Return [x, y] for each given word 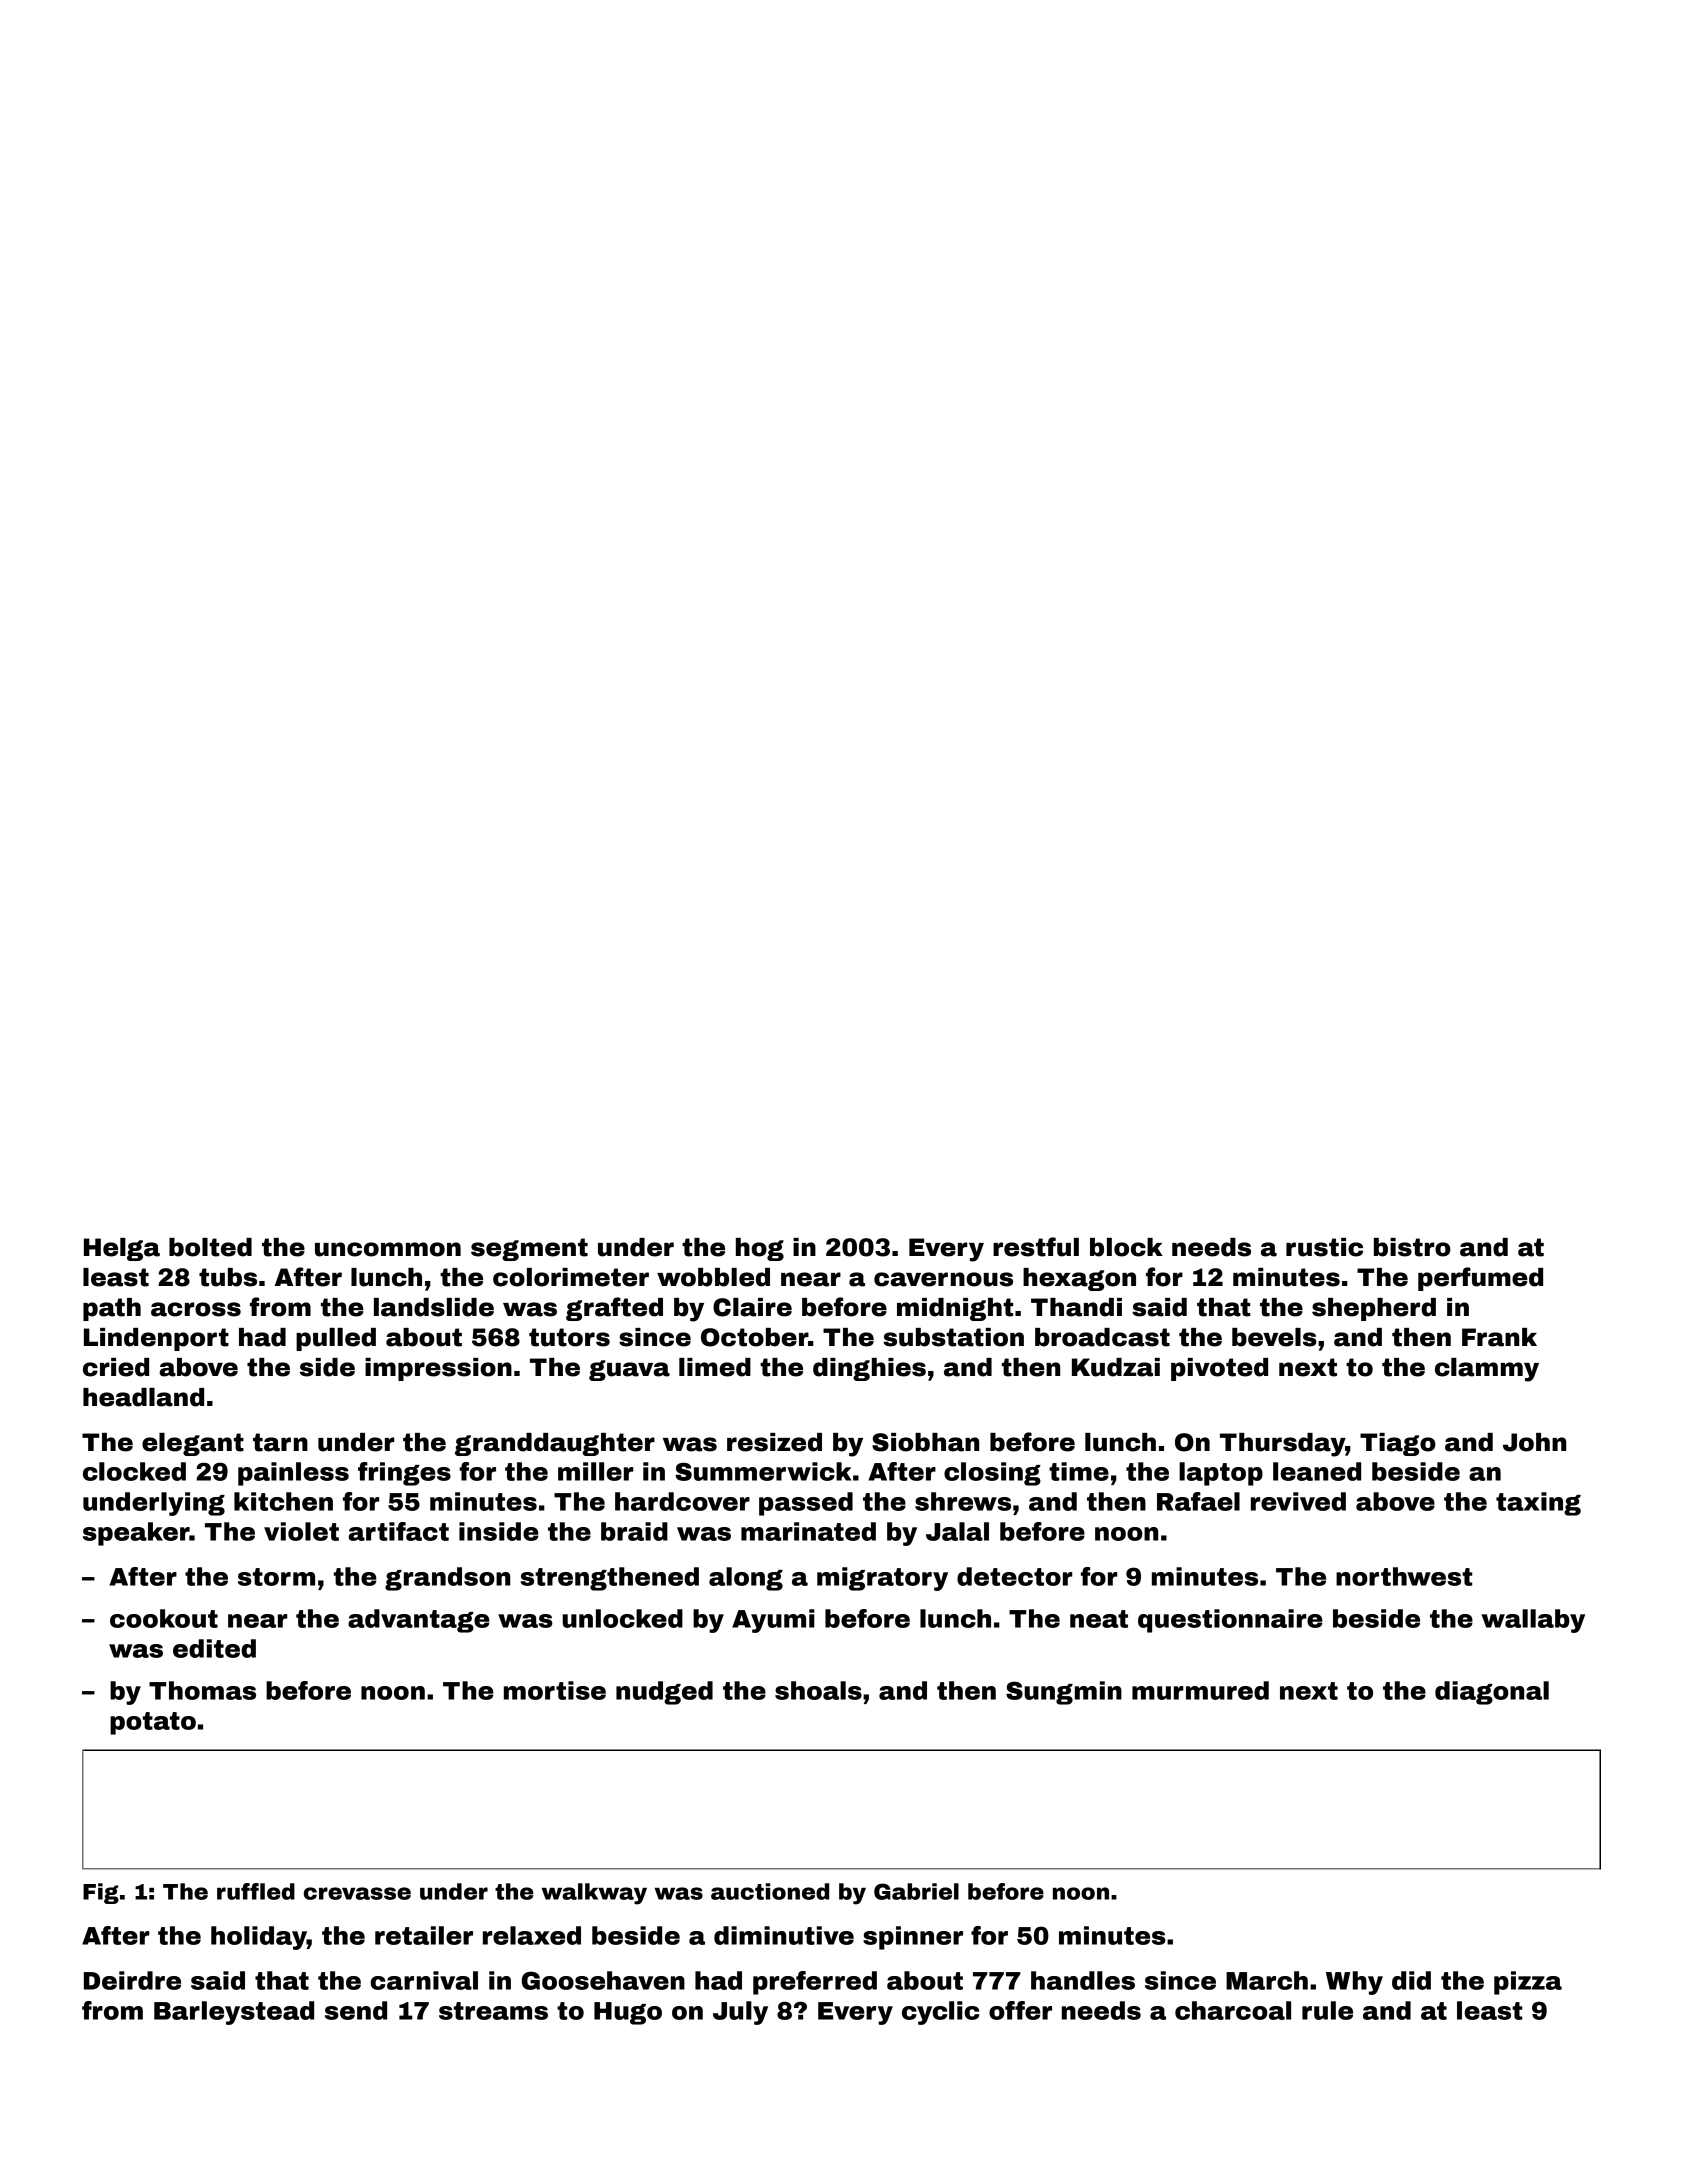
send [356, 2010]
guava [629, 1370]
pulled [336, 1339]
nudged [664, 1693]
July [740, 2013]
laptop [1221, 1474]
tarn [280, 1442]
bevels [1274, 1337]
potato [153, 1723]
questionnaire [1230, 1621]
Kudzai [1116, 1367]
